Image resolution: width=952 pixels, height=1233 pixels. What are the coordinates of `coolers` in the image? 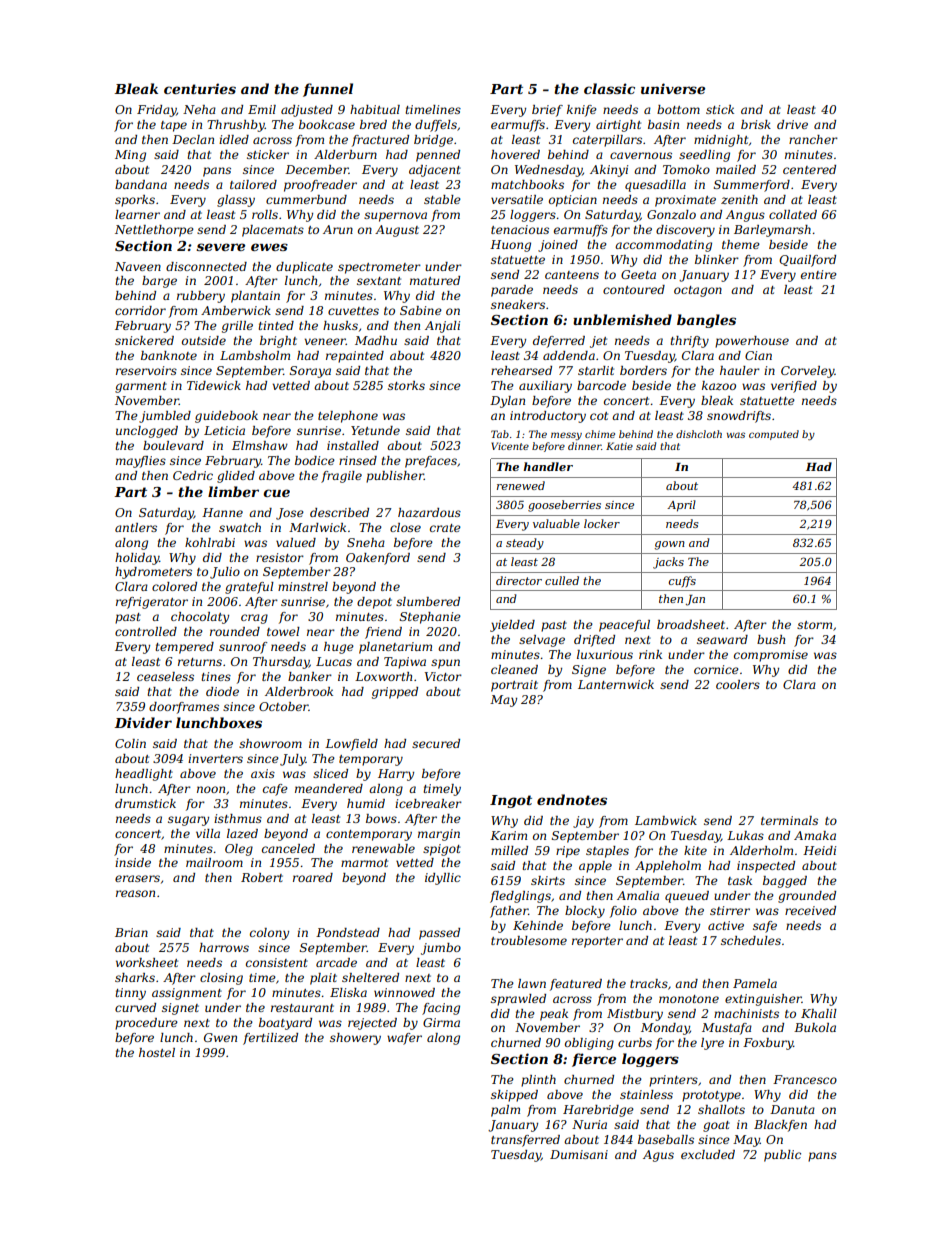 It's located at (738, 684).
